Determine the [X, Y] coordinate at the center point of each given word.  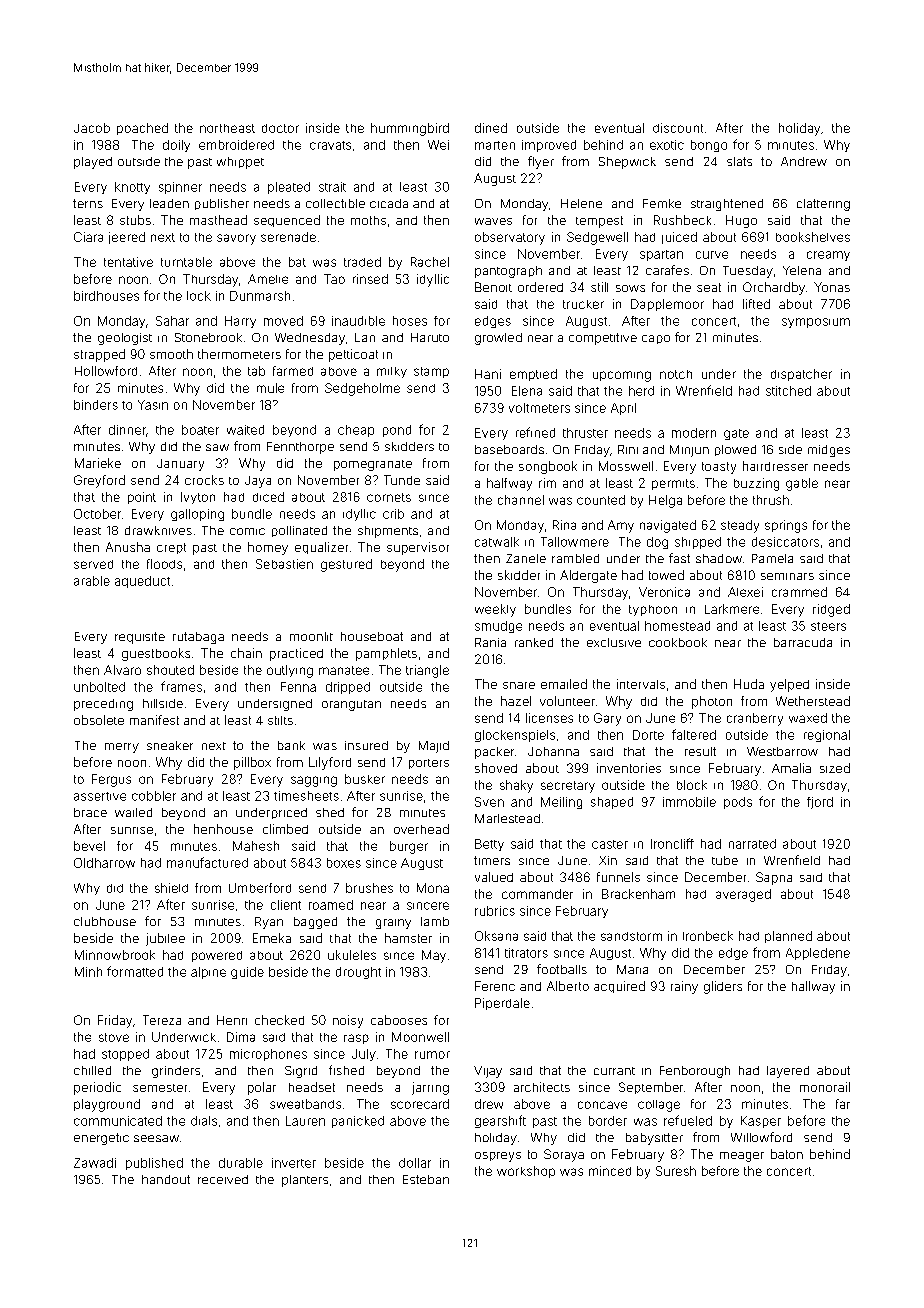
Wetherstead [813, 701]
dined [491, 128]
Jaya [258, 482]
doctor [280, 128]
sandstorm [631, 936]
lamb [435, 921]
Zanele [526, 558]
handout [166, 1179]
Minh [88, 972]
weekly [495, 610]
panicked [358, 1122]
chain [246, 653]
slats [739, 161]
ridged [831, 610]
